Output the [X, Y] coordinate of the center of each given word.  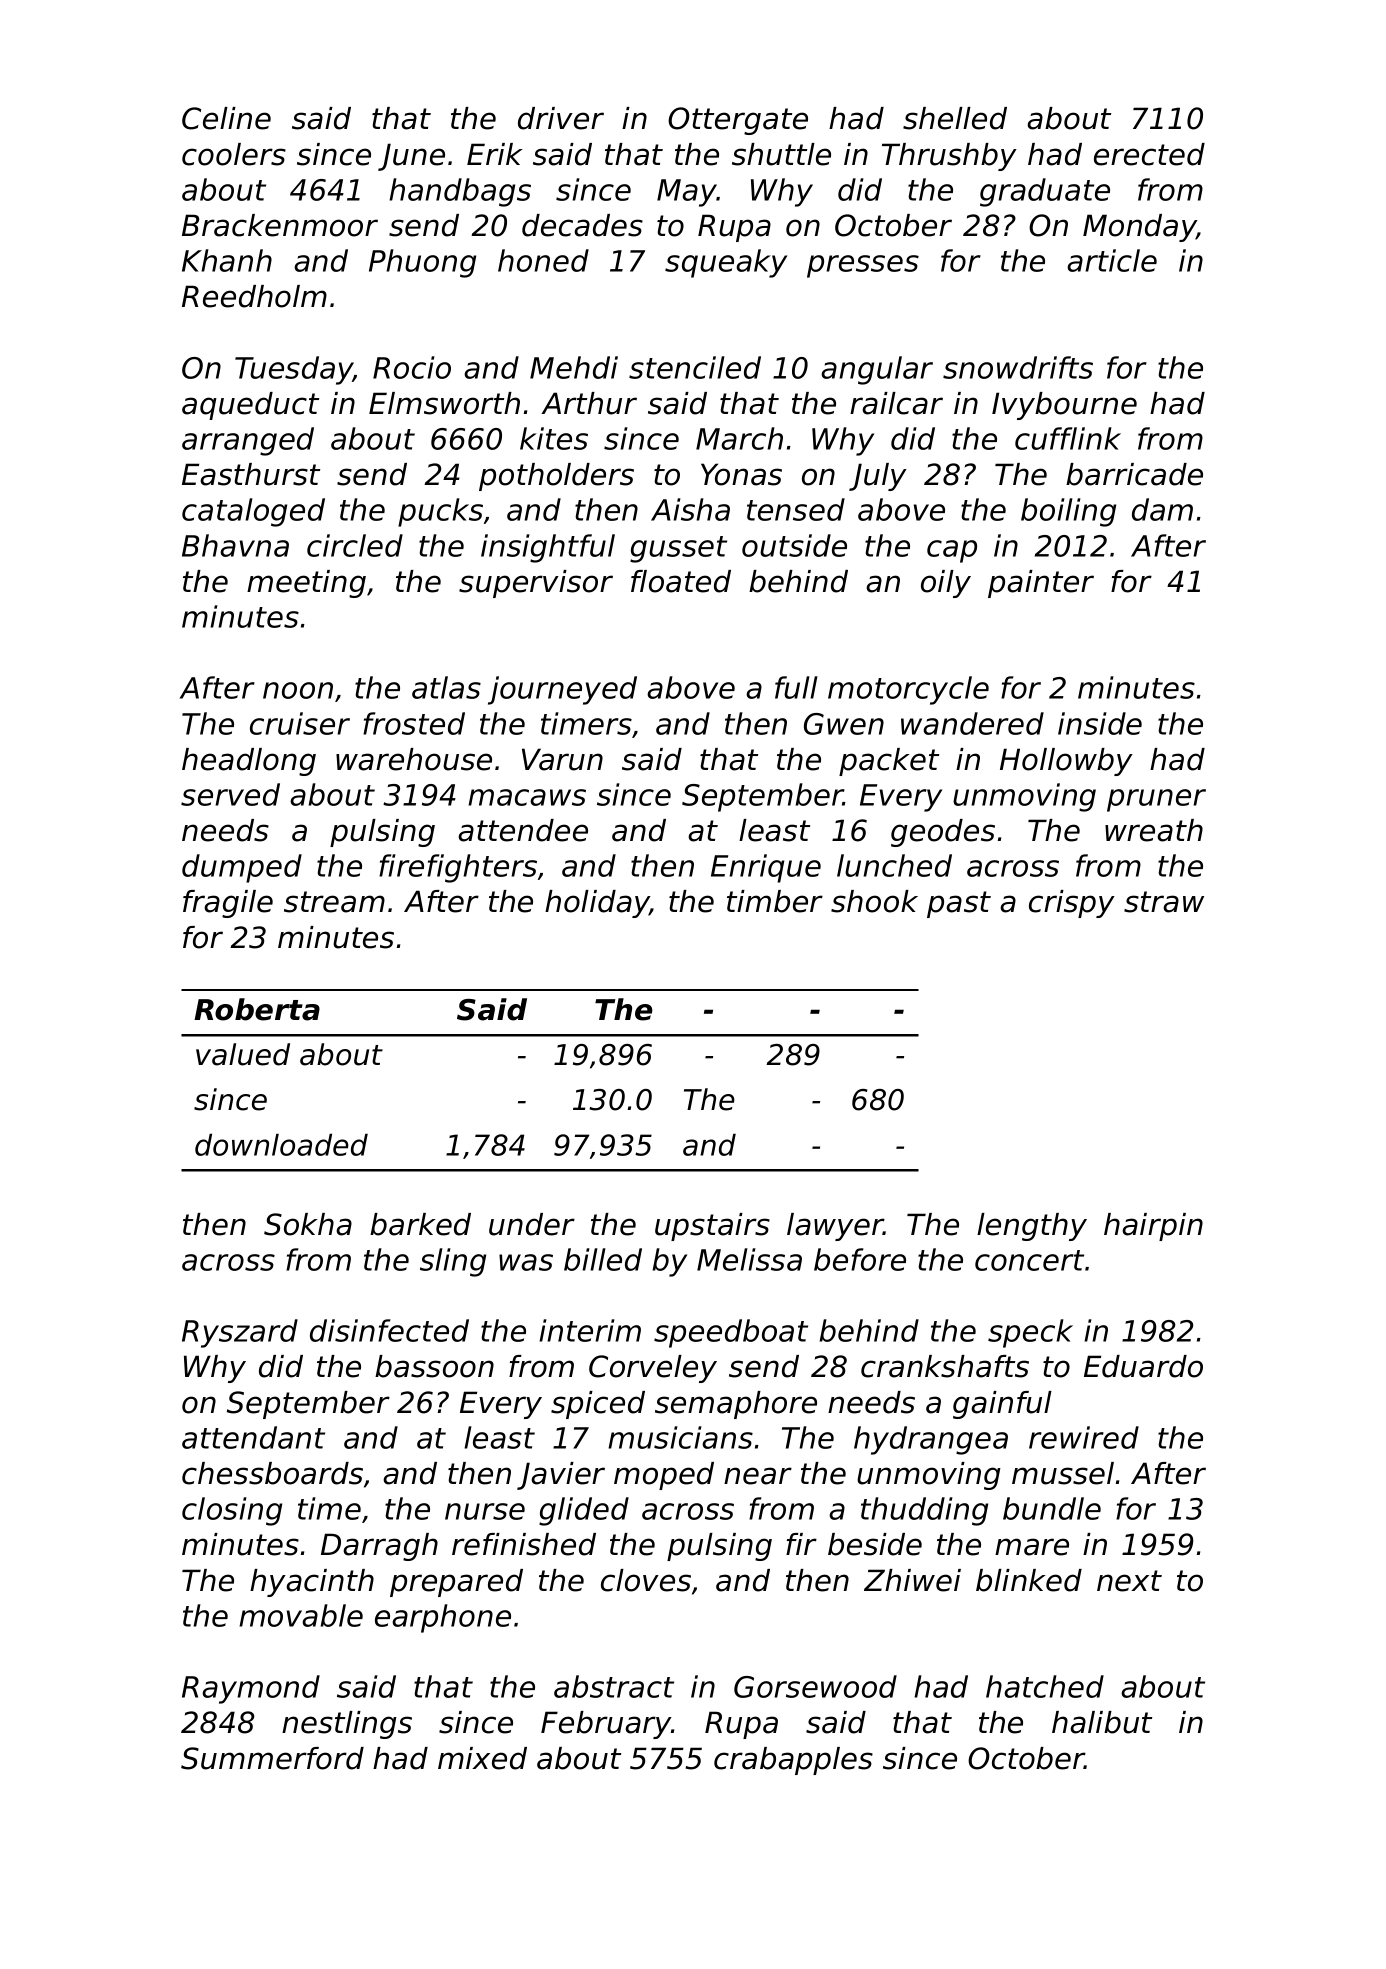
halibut [1102, 1722]
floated [681, 581]
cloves [646, 1580]
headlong [249, 762]
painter [1041, 584]
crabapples [793, 1761]
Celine [226, 118]
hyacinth [312, 1583]
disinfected [389, 1330]
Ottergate [738, 121]
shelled [955, 118]
